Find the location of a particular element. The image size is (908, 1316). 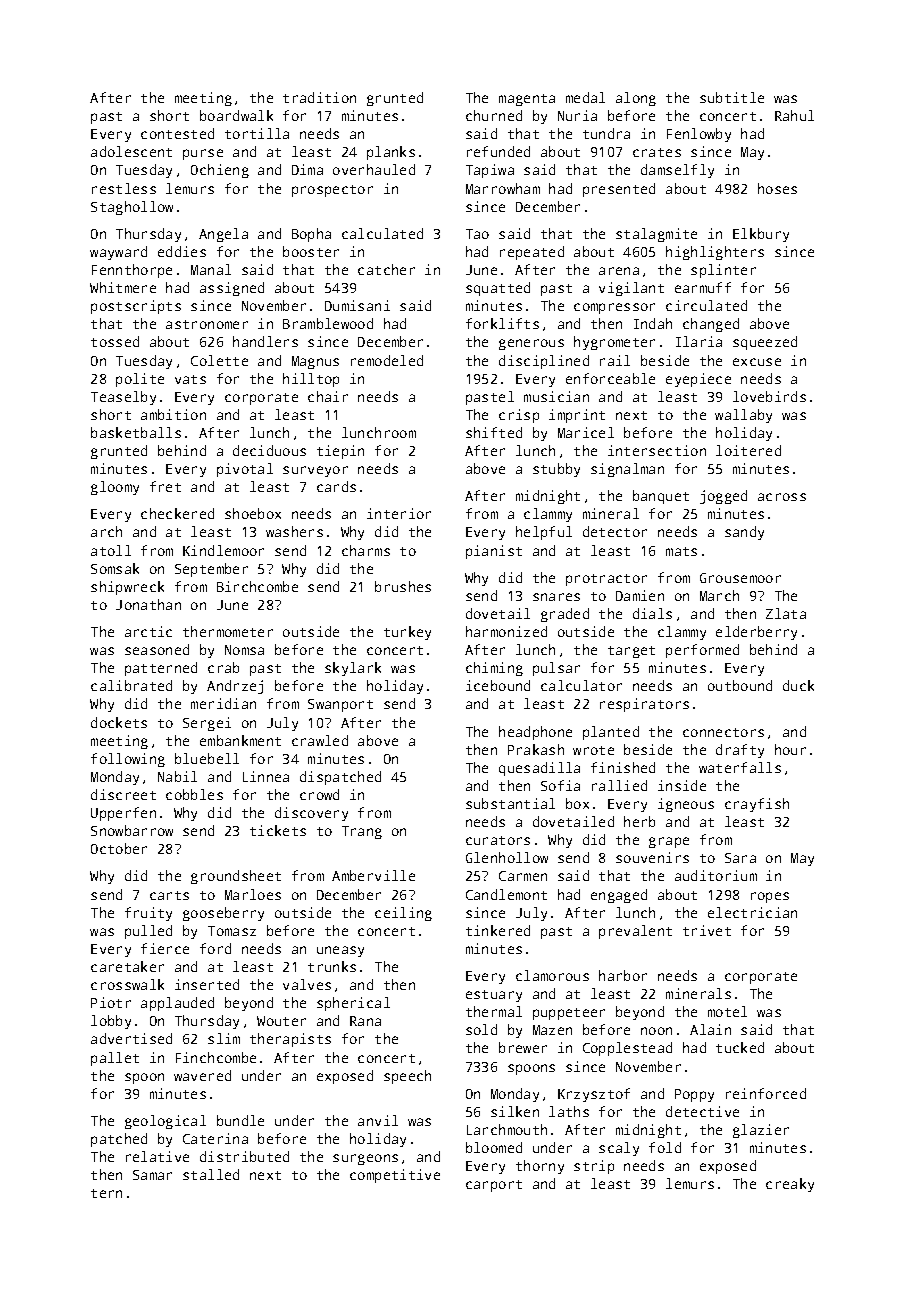

Linnea is located at coordinates (266, 776).
